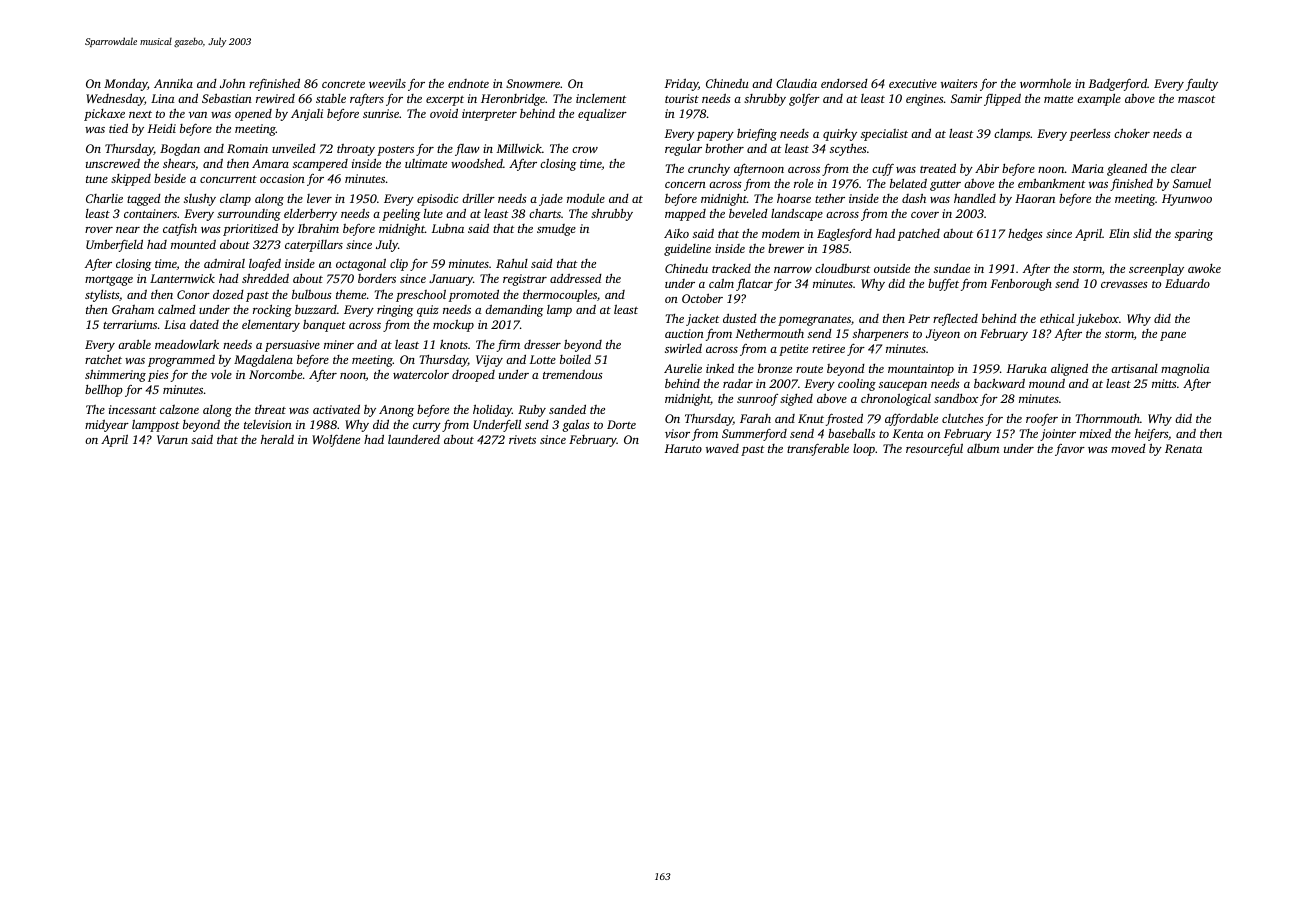  I want to click on screenplay, so click(1156, 269).
